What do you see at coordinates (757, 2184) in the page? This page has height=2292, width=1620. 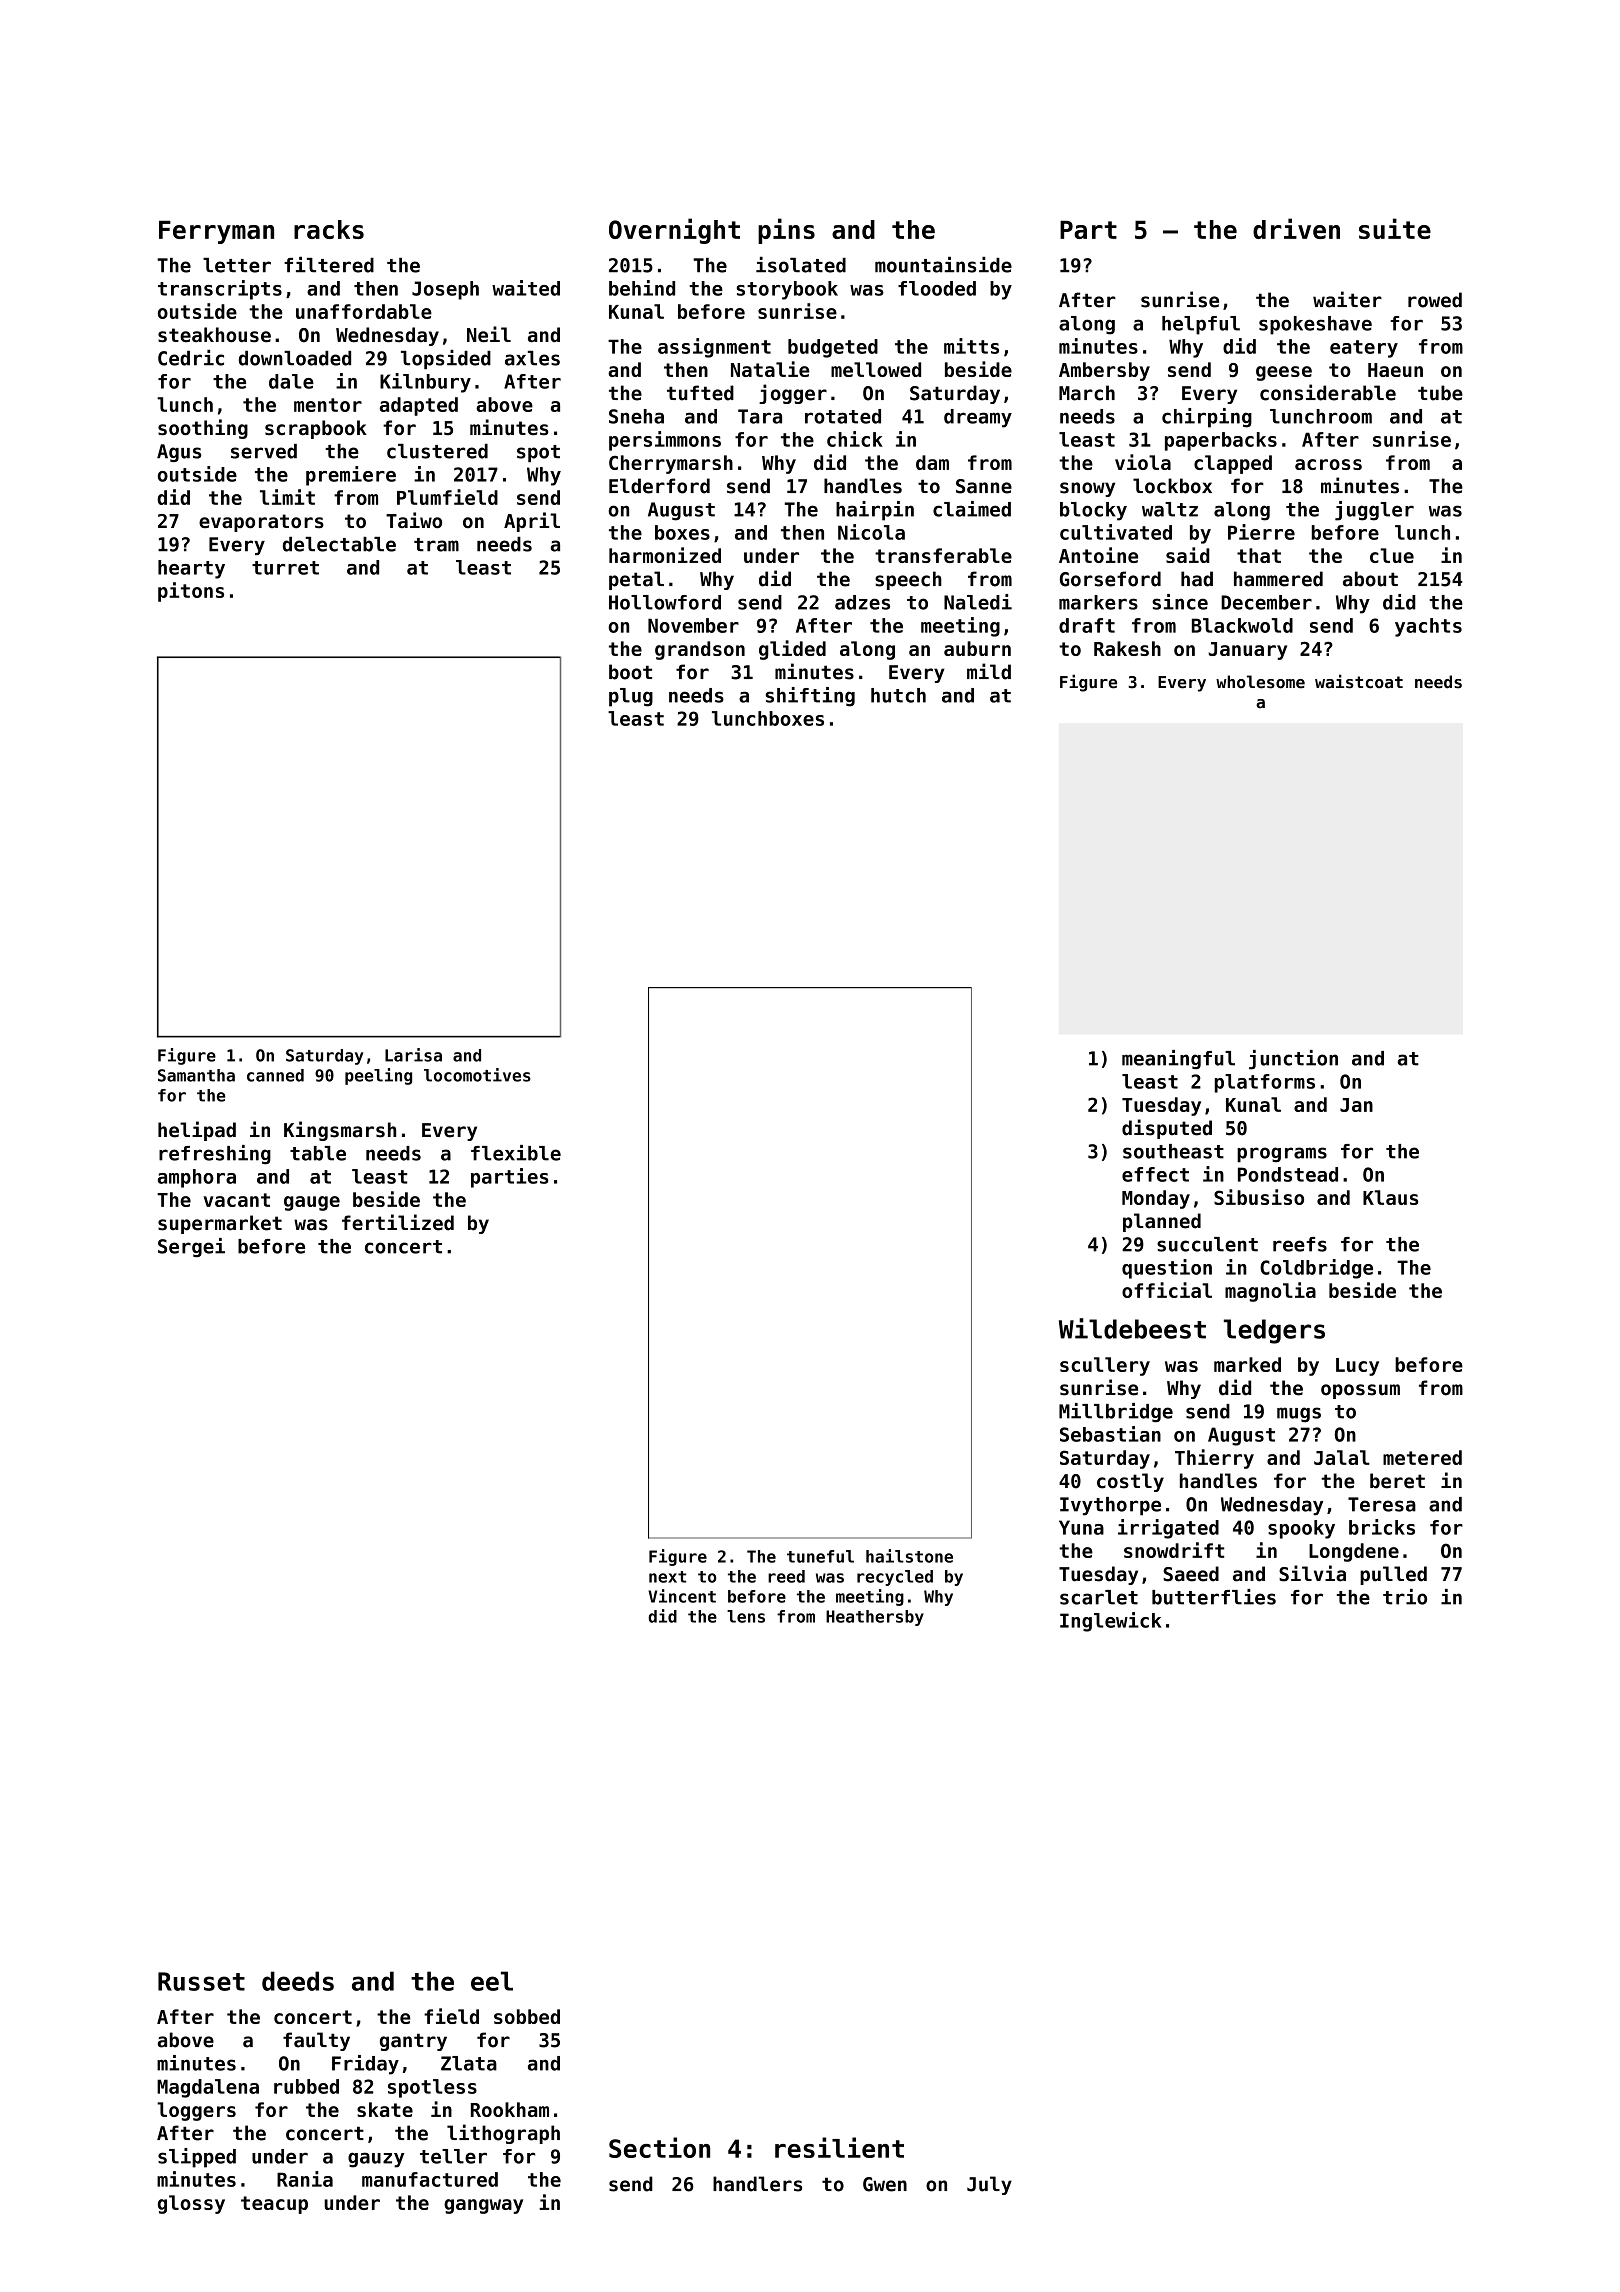 I see `handlers` at bounding box center [757, 2184].
